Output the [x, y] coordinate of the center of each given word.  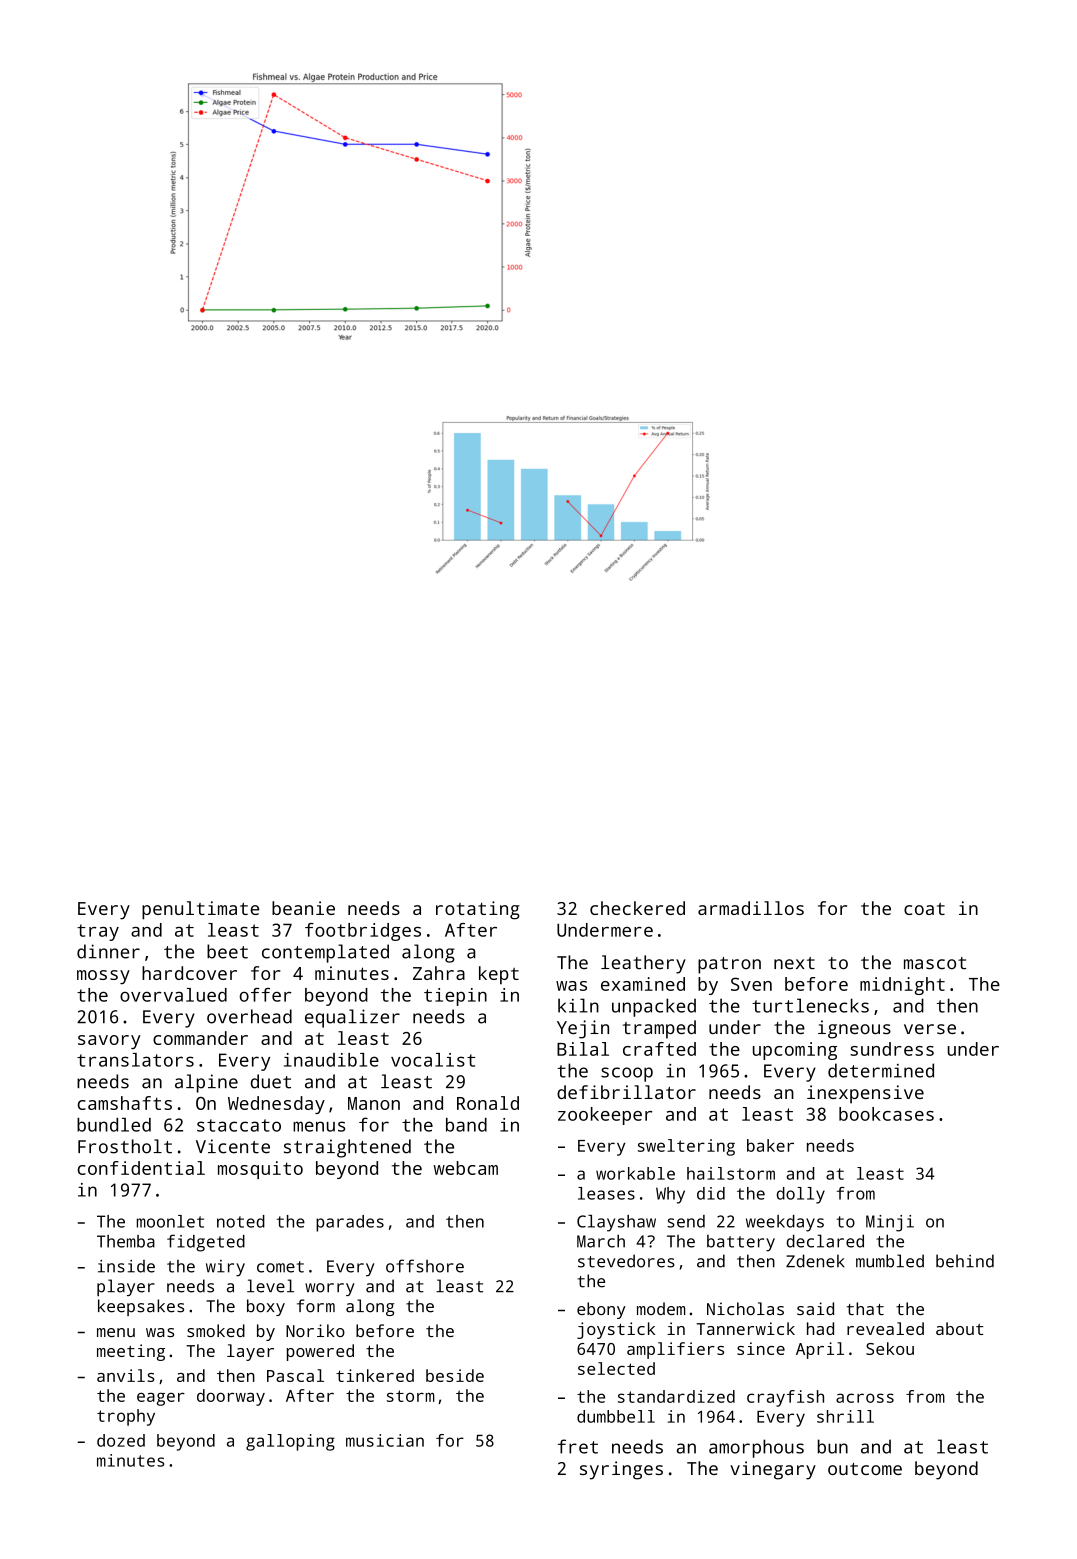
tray [98, 932]
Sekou [890, 1348]
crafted [659, 1049]
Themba [126, 1241]
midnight [902, 986]
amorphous [756, 1448]
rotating [478, 910]
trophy [126, 1417]
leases [606, 1193]
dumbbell [616, 1416]
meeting [131, 1352]
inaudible [331, 1060]
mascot [935, 963]
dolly [801, 1195]
